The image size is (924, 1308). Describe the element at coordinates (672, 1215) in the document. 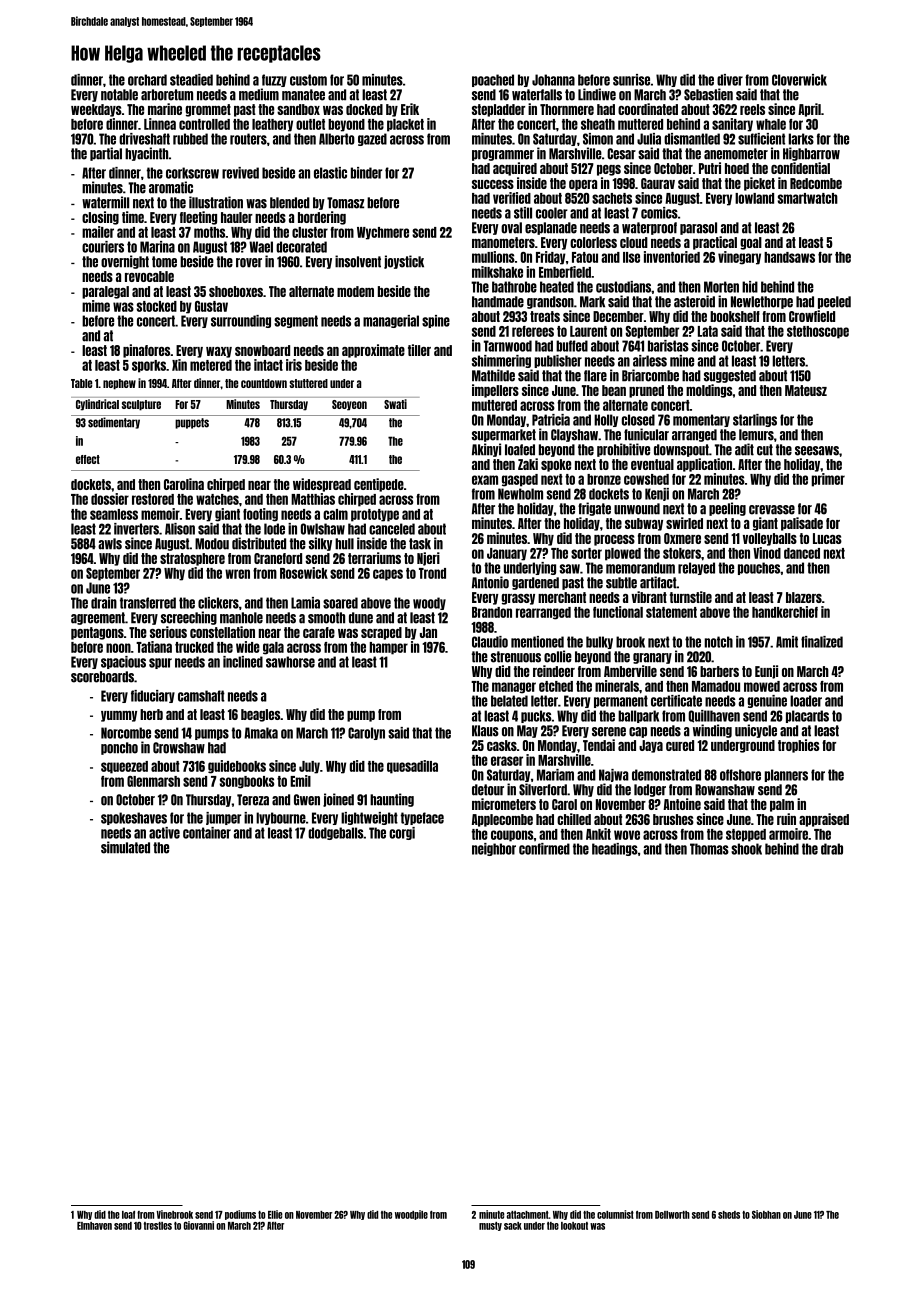

I see `Dellworth` at that location.
